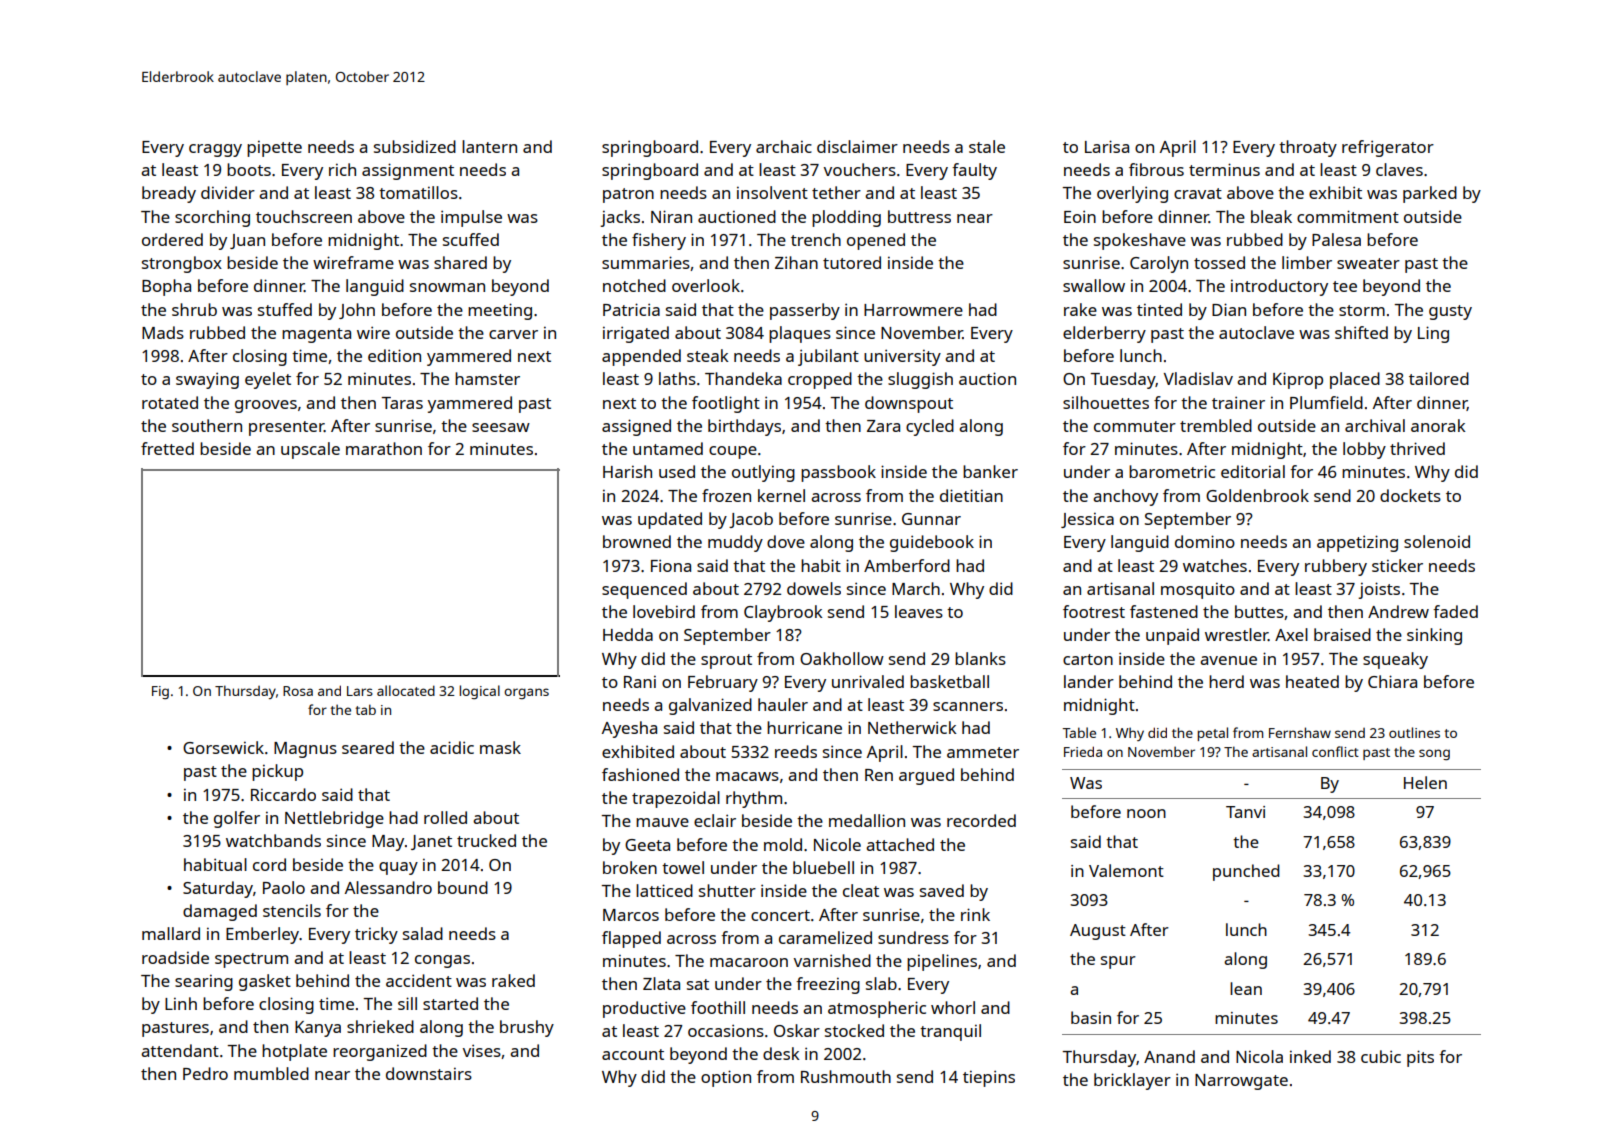  What do you see at coordinates (1455, 611) in the document?
I see `faded` at bounding box center [1455, 611].
